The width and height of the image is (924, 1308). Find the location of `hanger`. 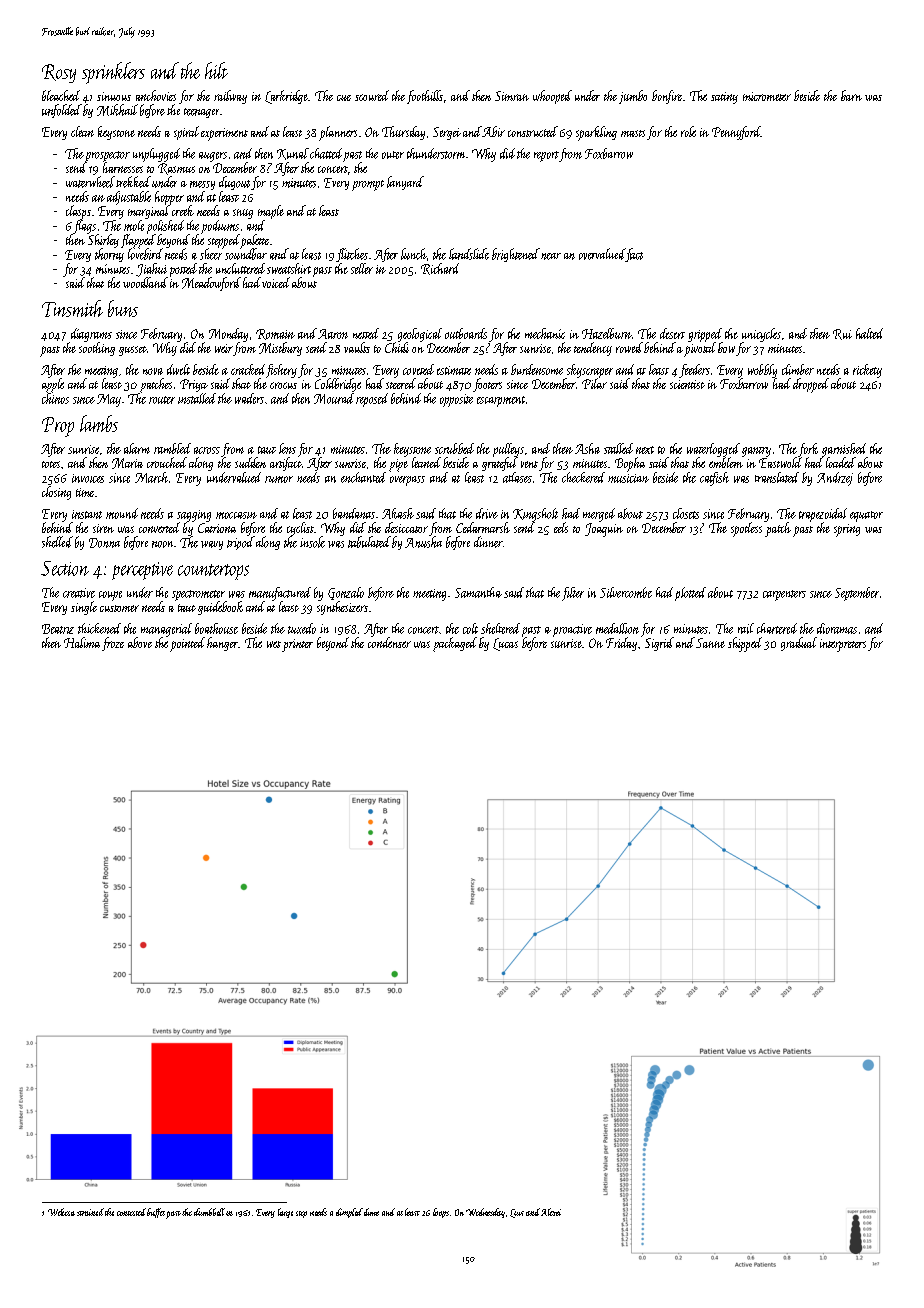

hanger is located at coordinates (222, 644).
